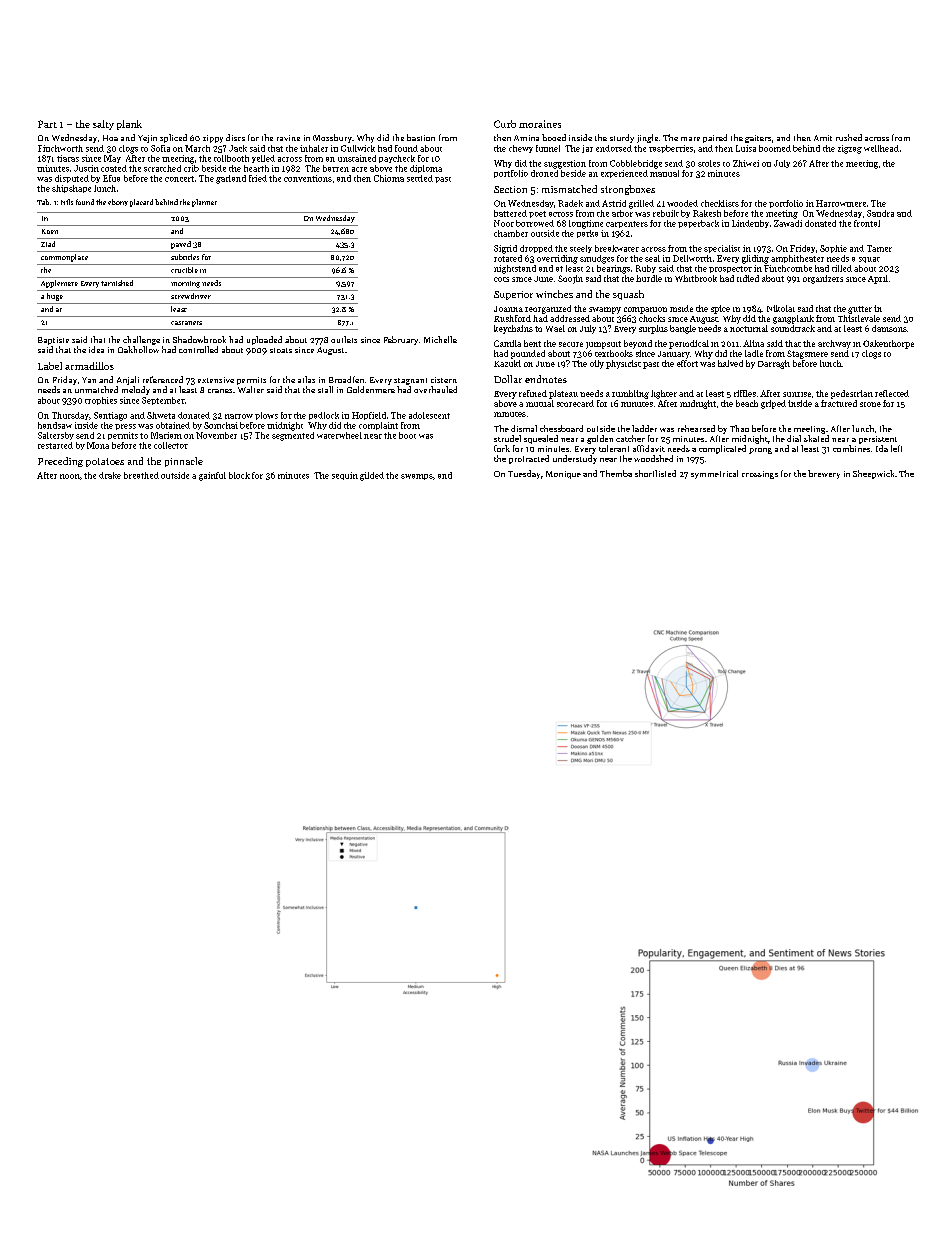 Image resolution: width=952 pixels, height=1233 pixels. I want to click on surplus, so click(653, 329).
